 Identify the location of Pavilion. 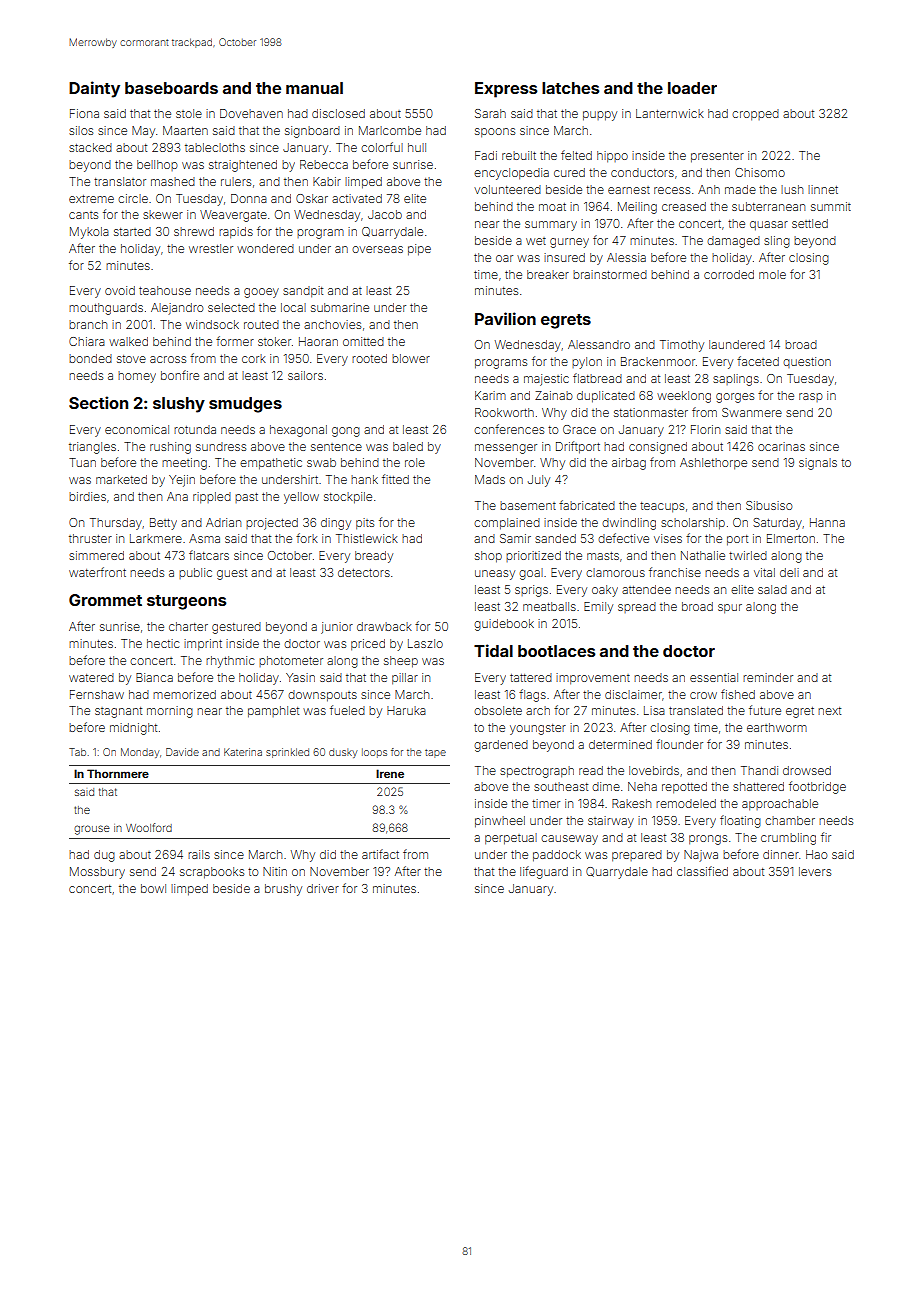
(505, 318).
